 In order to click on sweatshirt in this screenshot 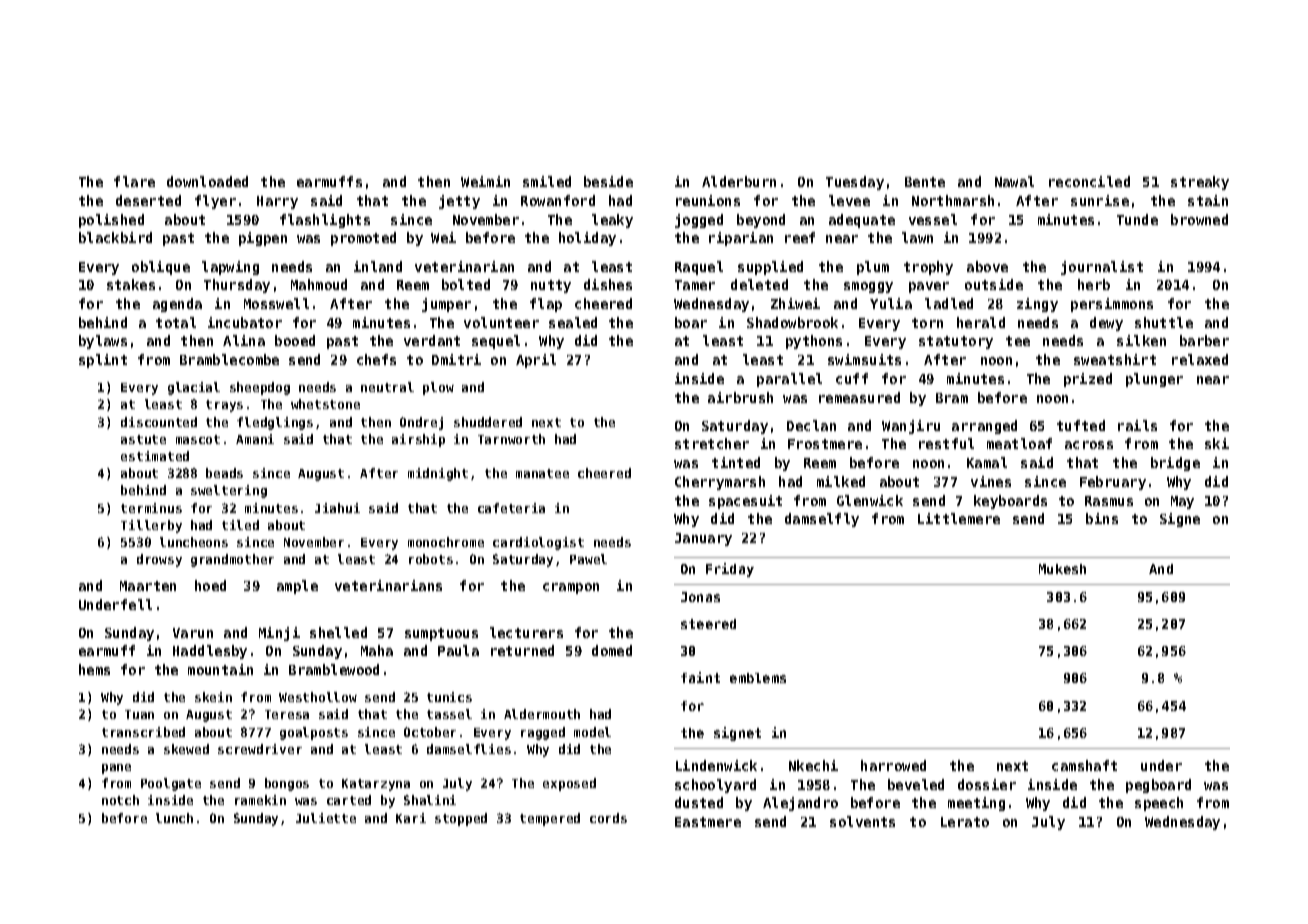, I will do `click(1115, 359)`.
